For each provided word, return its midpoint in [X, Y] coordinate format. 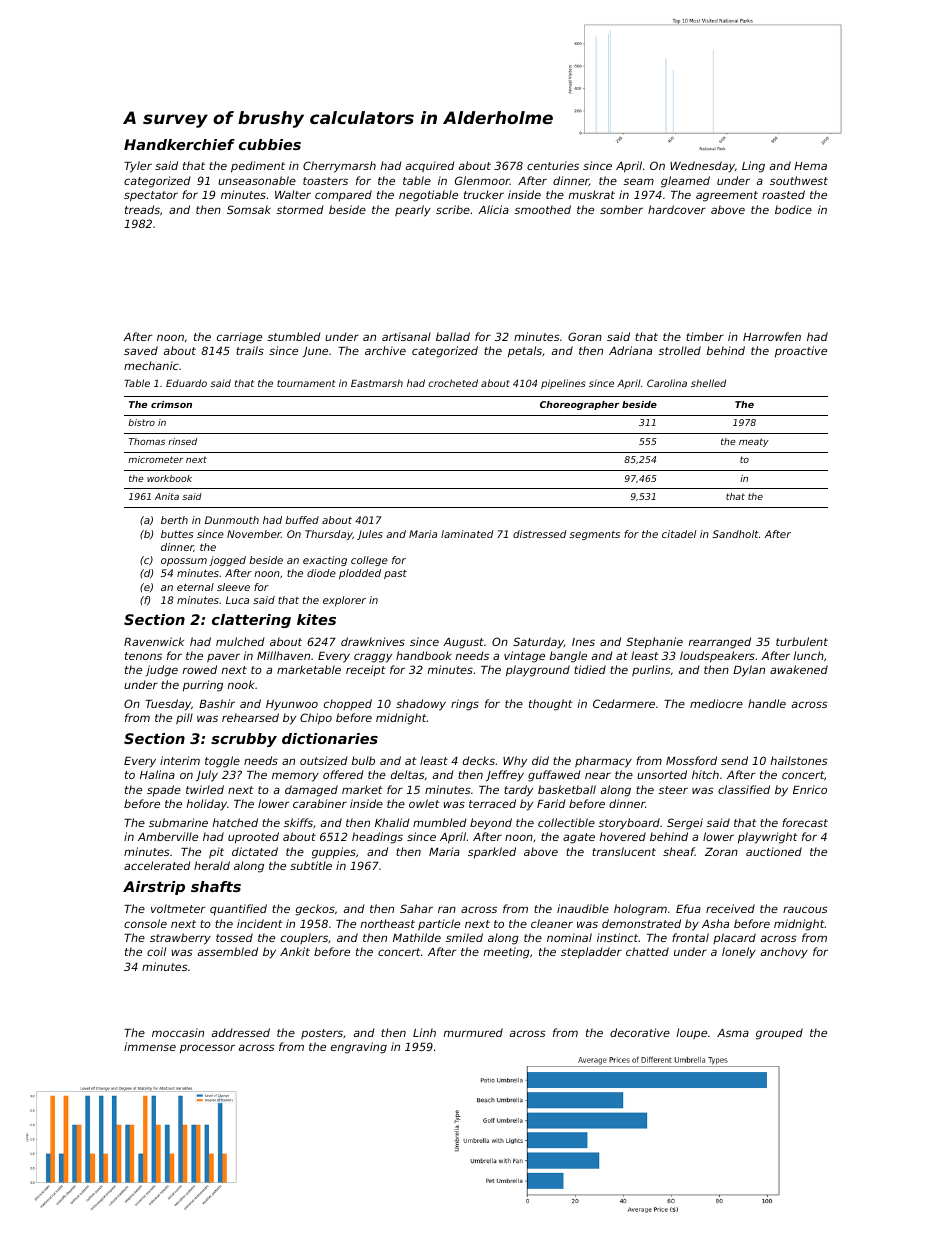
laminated [467, 534]
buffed [302, 520]
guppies [334, 853]
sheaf [679, 851]
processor [207, 1049]
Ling [753, 167]
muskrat [592, 194]
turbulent [802, 641]
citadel [679, 534]
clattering [251, 621]
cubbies [270, 144]
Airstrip [154, 888]
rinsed [182, 441]
